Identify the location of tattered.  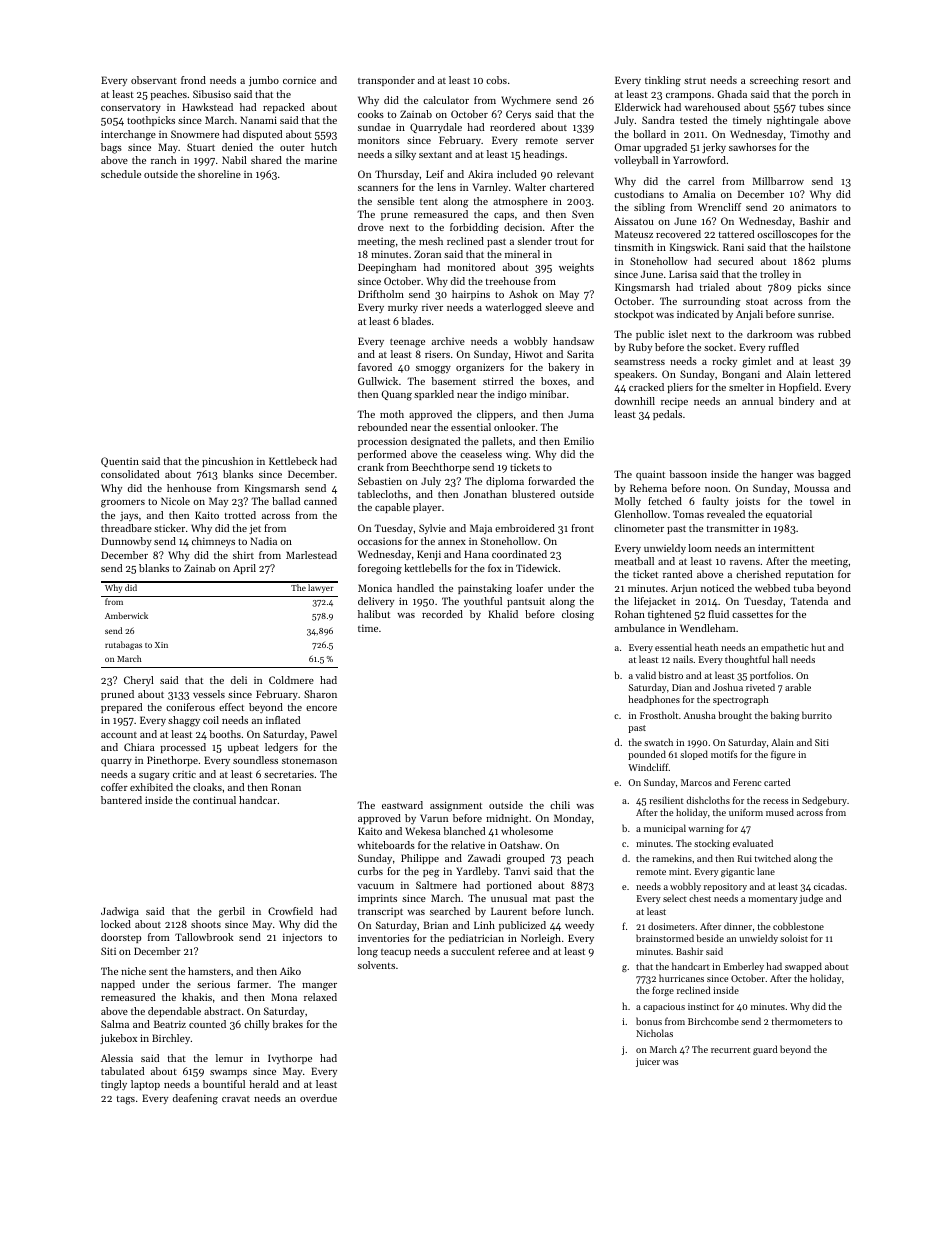
(736, 234).
